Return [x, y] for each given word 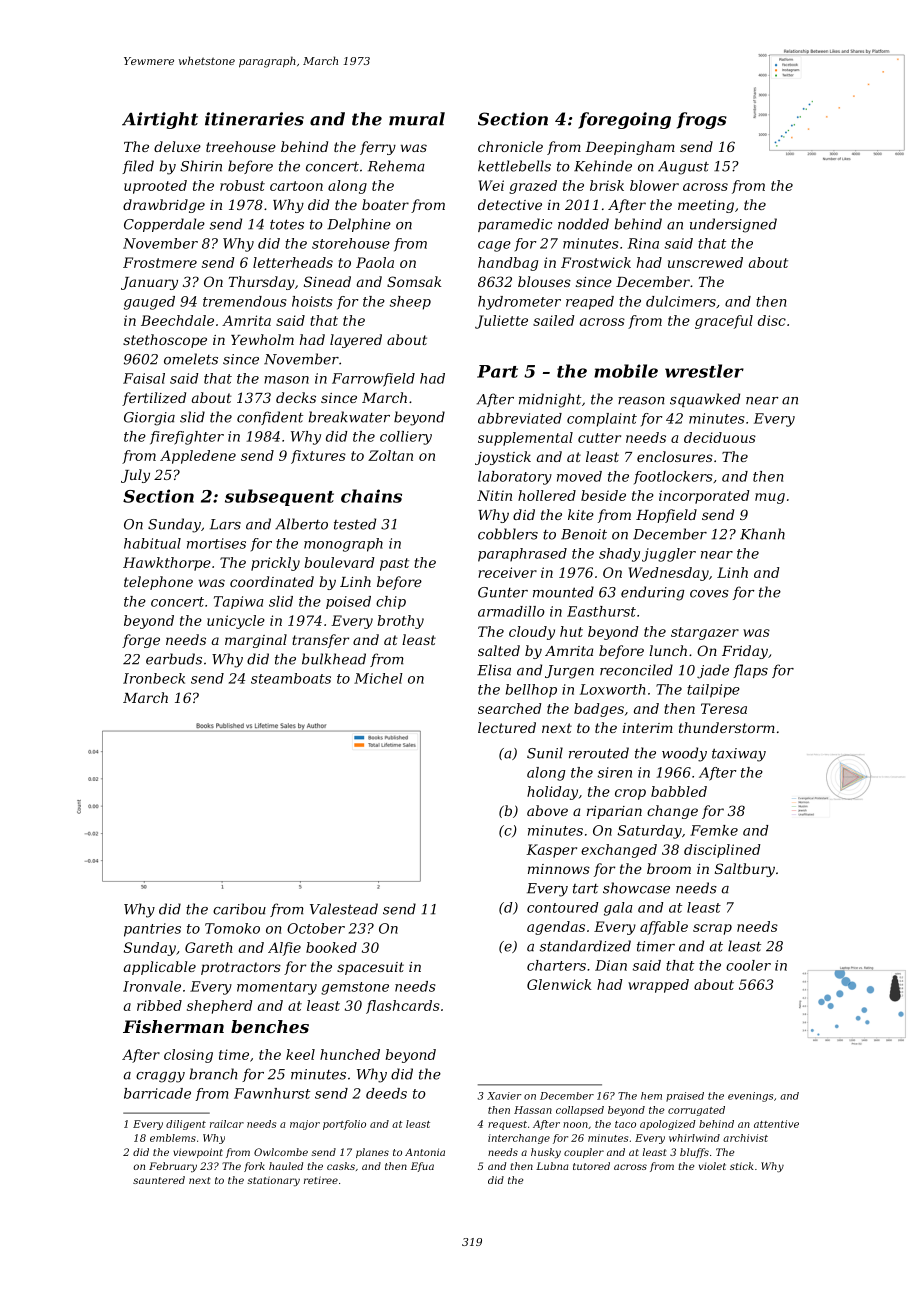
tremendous [245, 301]
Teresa [724, 708]
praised [685, 1097]
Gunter [503, 592]
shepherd [220, 1007]
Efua [422, 1167]
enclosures [675, 456]
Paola [375, 262]
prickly [275, 564]
